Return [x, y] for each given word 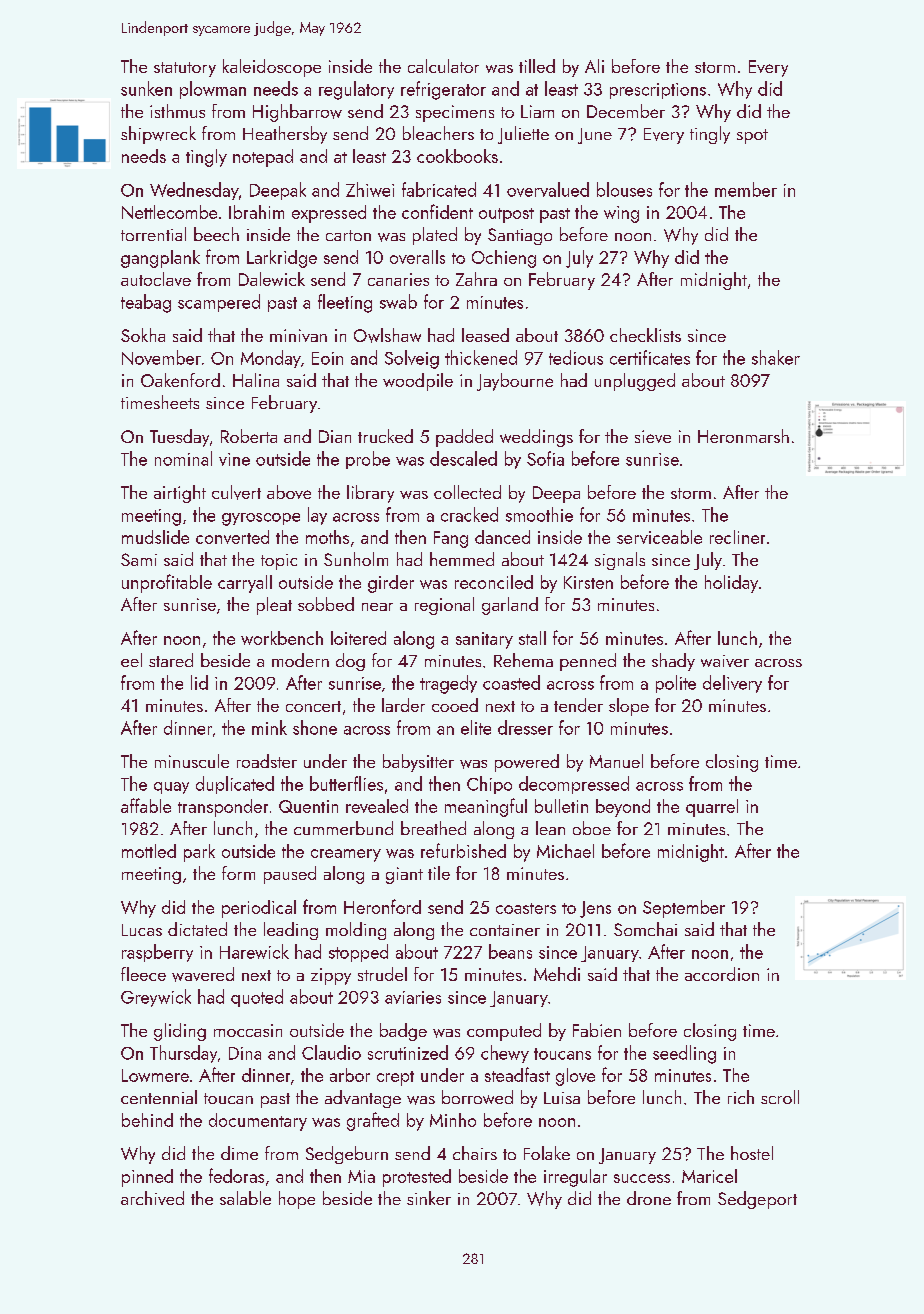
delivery [732, 684]
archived [152, 1198]
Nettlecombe [169, 212]
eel [131, 660]
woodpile [418, 382]
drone [649, 1198]
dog [350, 662]
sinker [429, 1198]
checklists [645, 335]
